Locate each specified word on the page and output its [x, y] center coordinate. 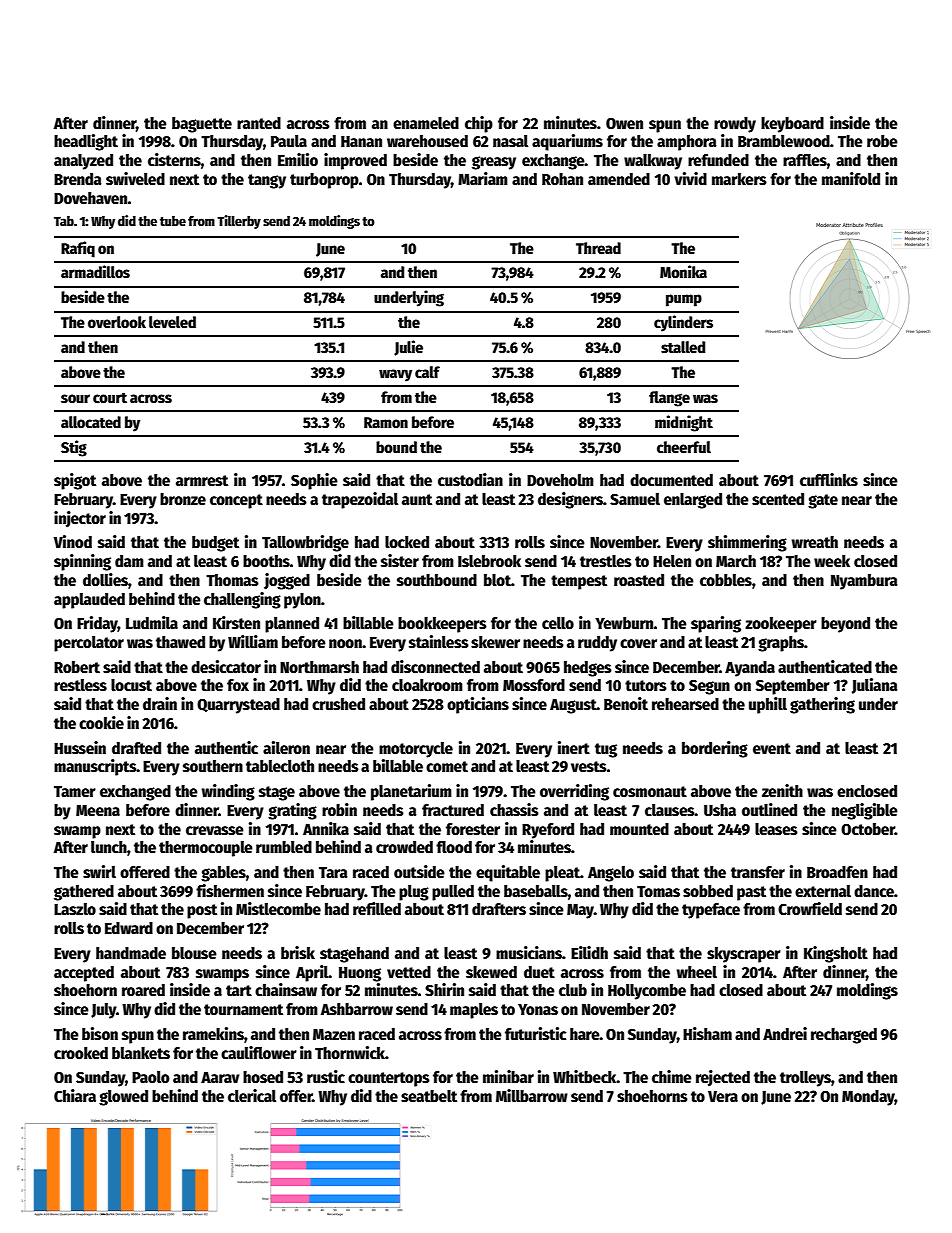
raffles [805, 160]
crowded [404, 847]
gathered [84, 893]
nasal [510, 141]
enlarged [693, 501]
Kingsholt [836, 954]
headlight [86, 142]
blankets [141, 1053]
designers [570, 500]
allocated [91, 422]
